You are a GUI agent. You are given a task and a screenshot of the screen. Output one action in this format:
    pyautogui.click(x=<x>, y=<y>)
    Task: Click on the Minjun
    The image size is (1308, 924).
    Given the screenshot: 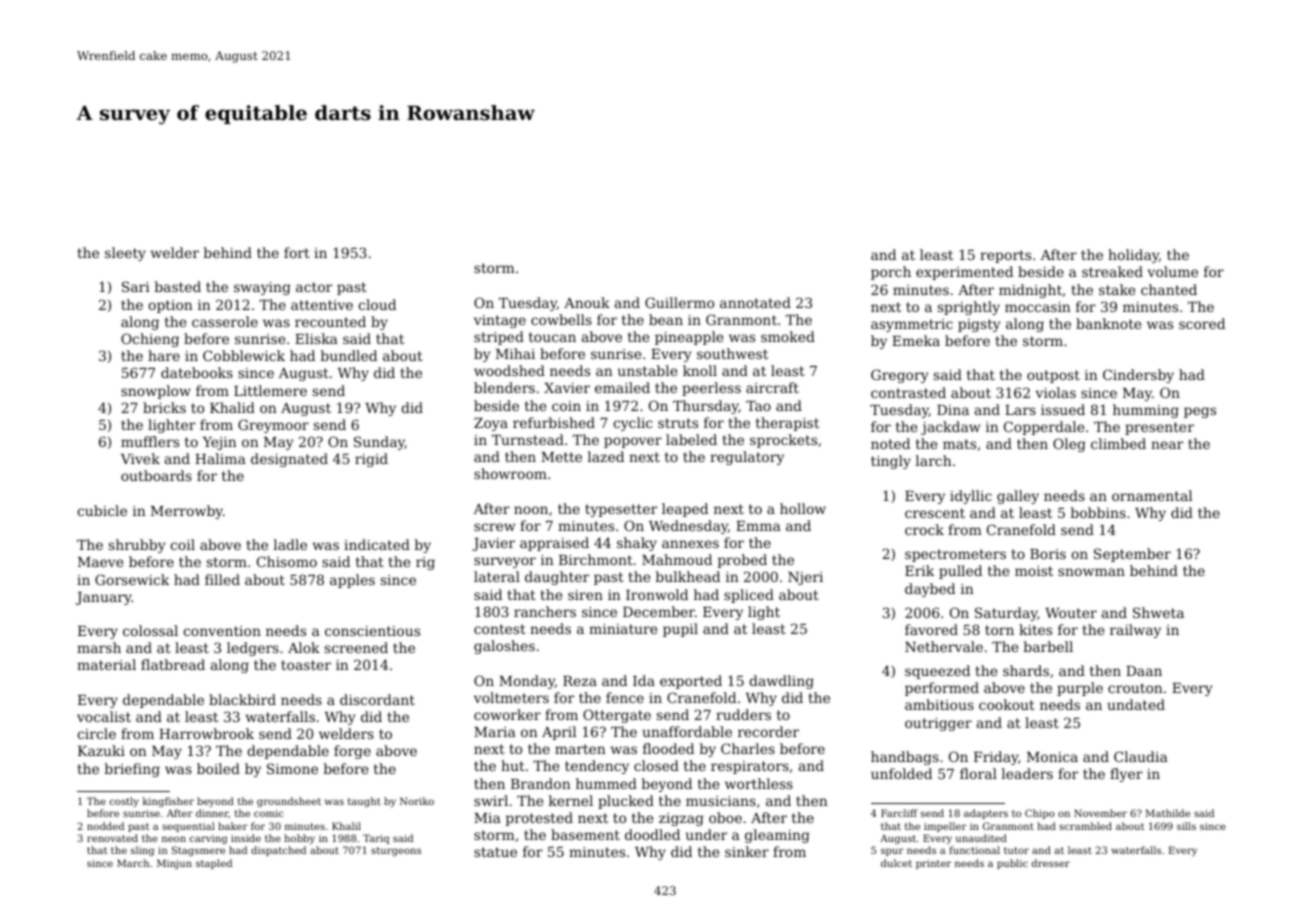 What is the action you would take?
    pyautogui.click(x=174, y=864)
